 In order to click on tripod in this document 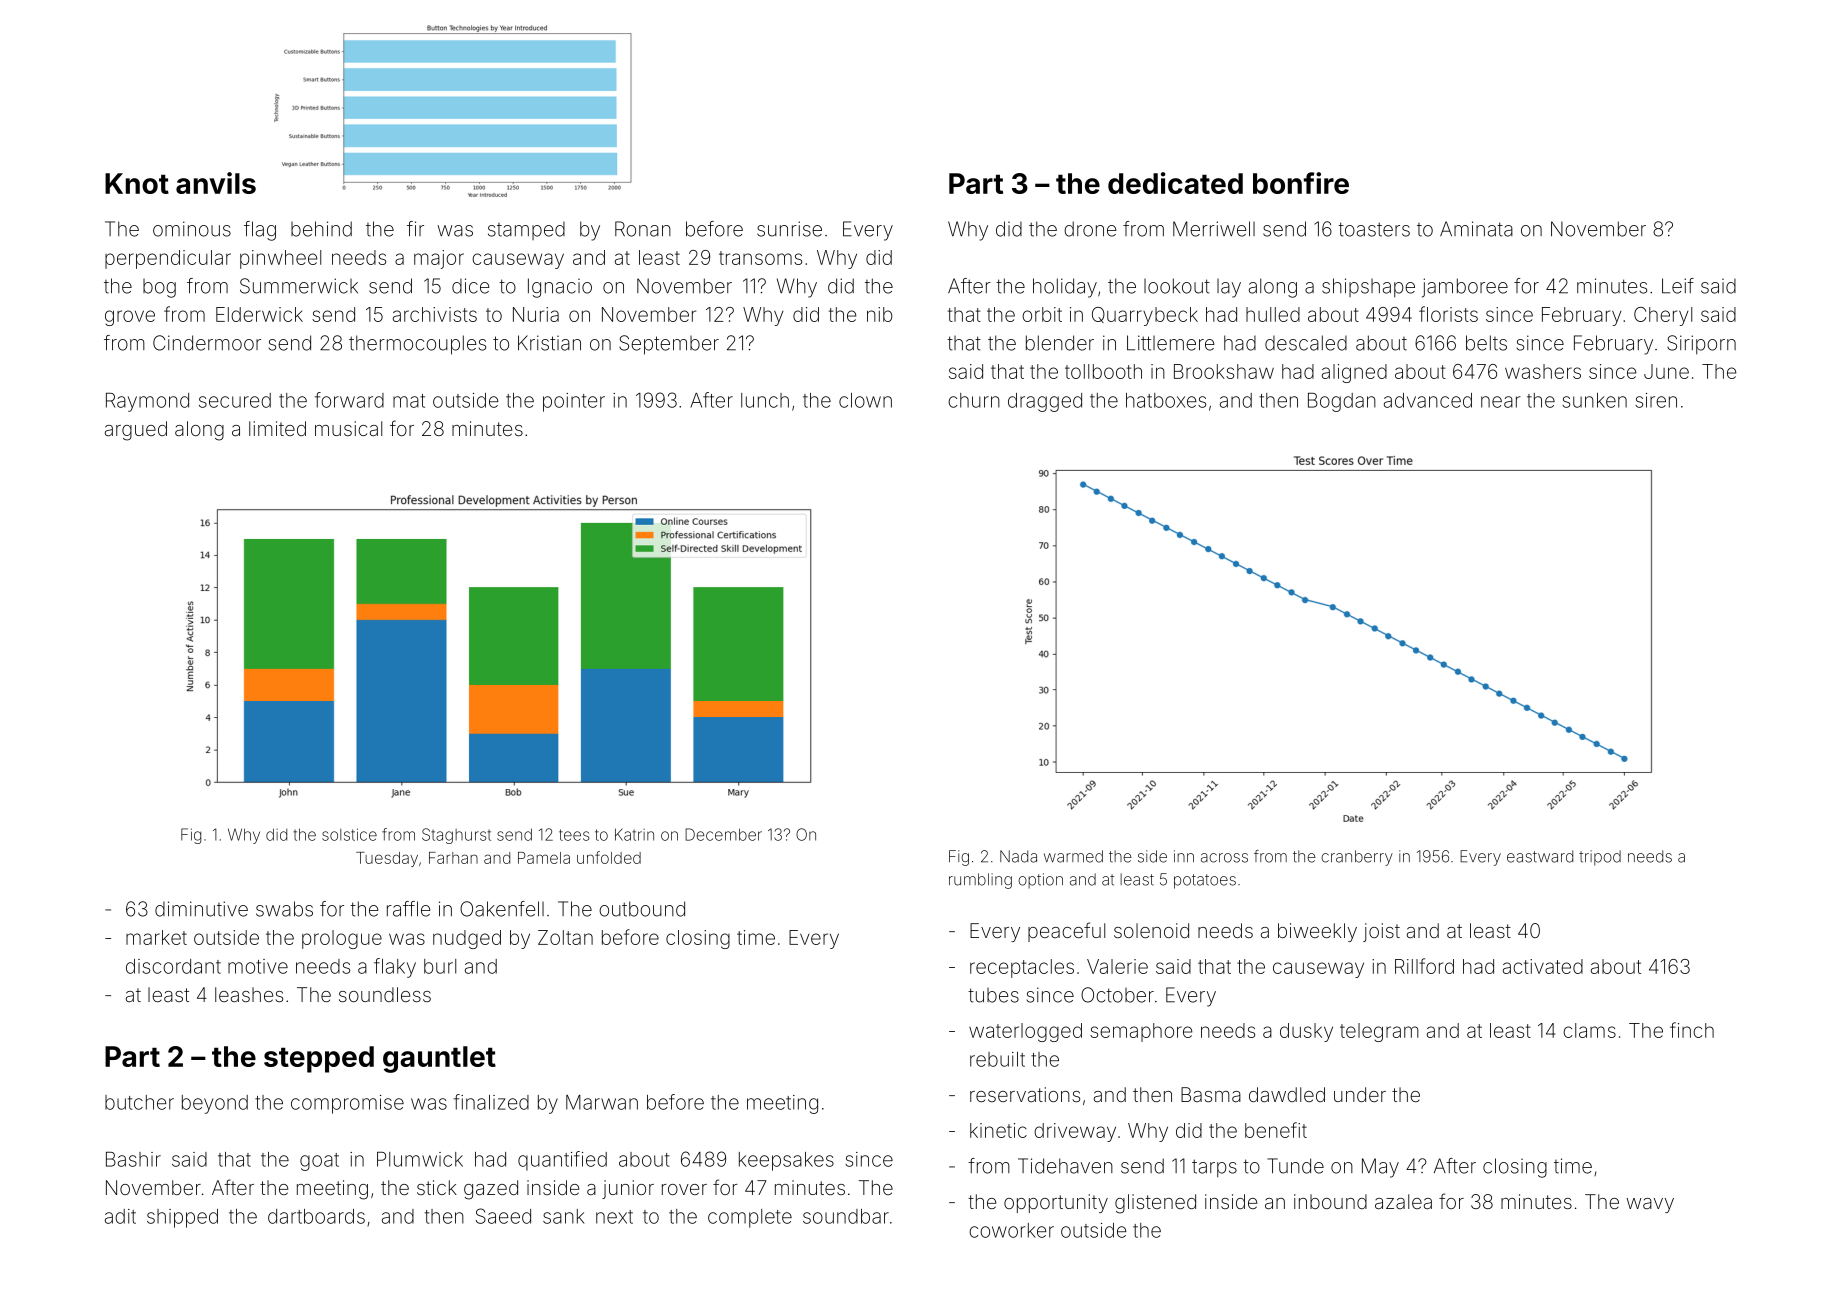, I will do `click(1600, 858)`.
